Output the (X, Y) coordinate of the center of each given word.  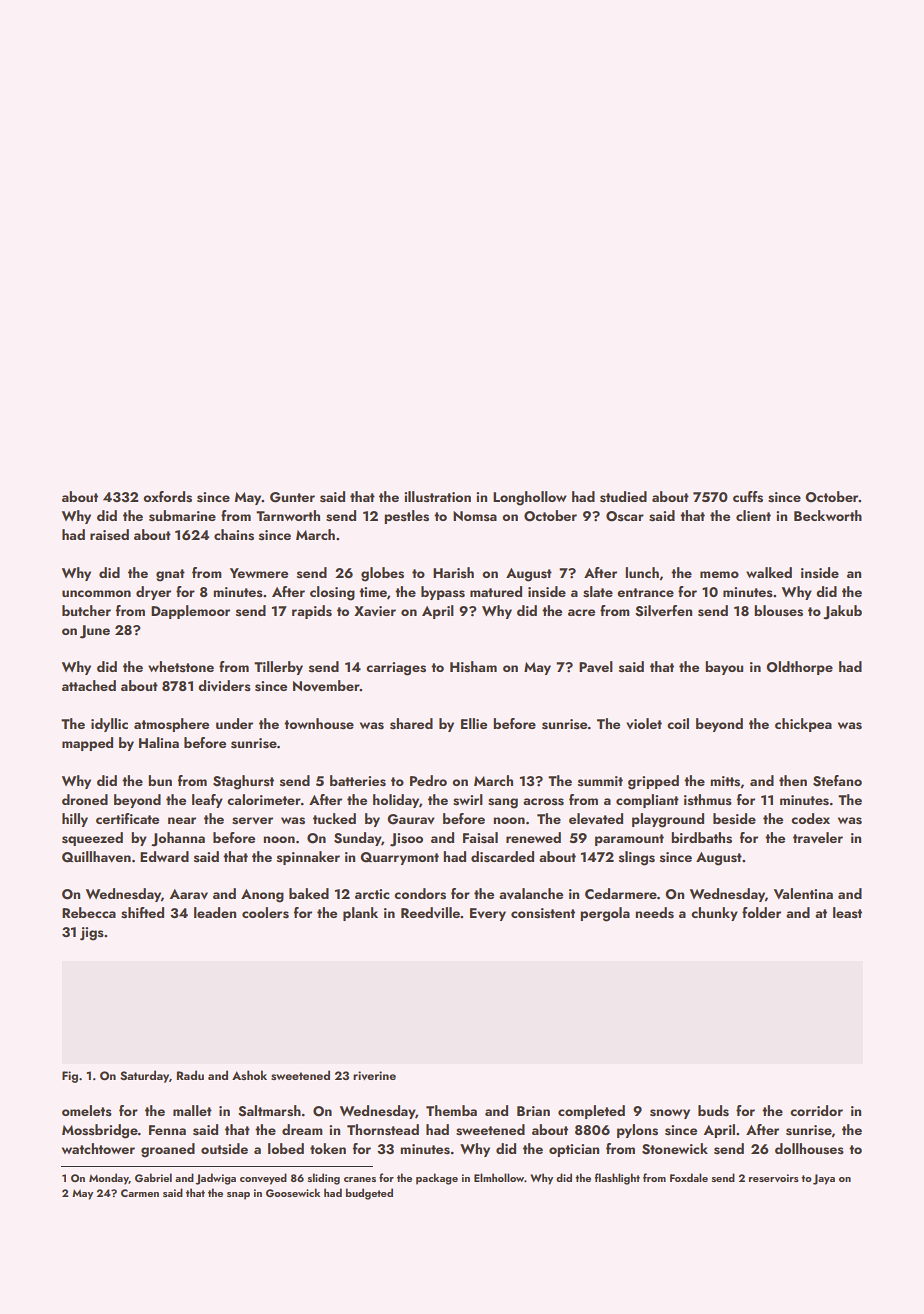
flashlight (617, 1179)
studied (623, 497)
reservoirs (774, 1178)
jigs (92, 934)
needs (654, 913)
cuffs (748, 497)
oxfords (167, 497)
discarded (502, 857)
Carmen (140, 1193)
